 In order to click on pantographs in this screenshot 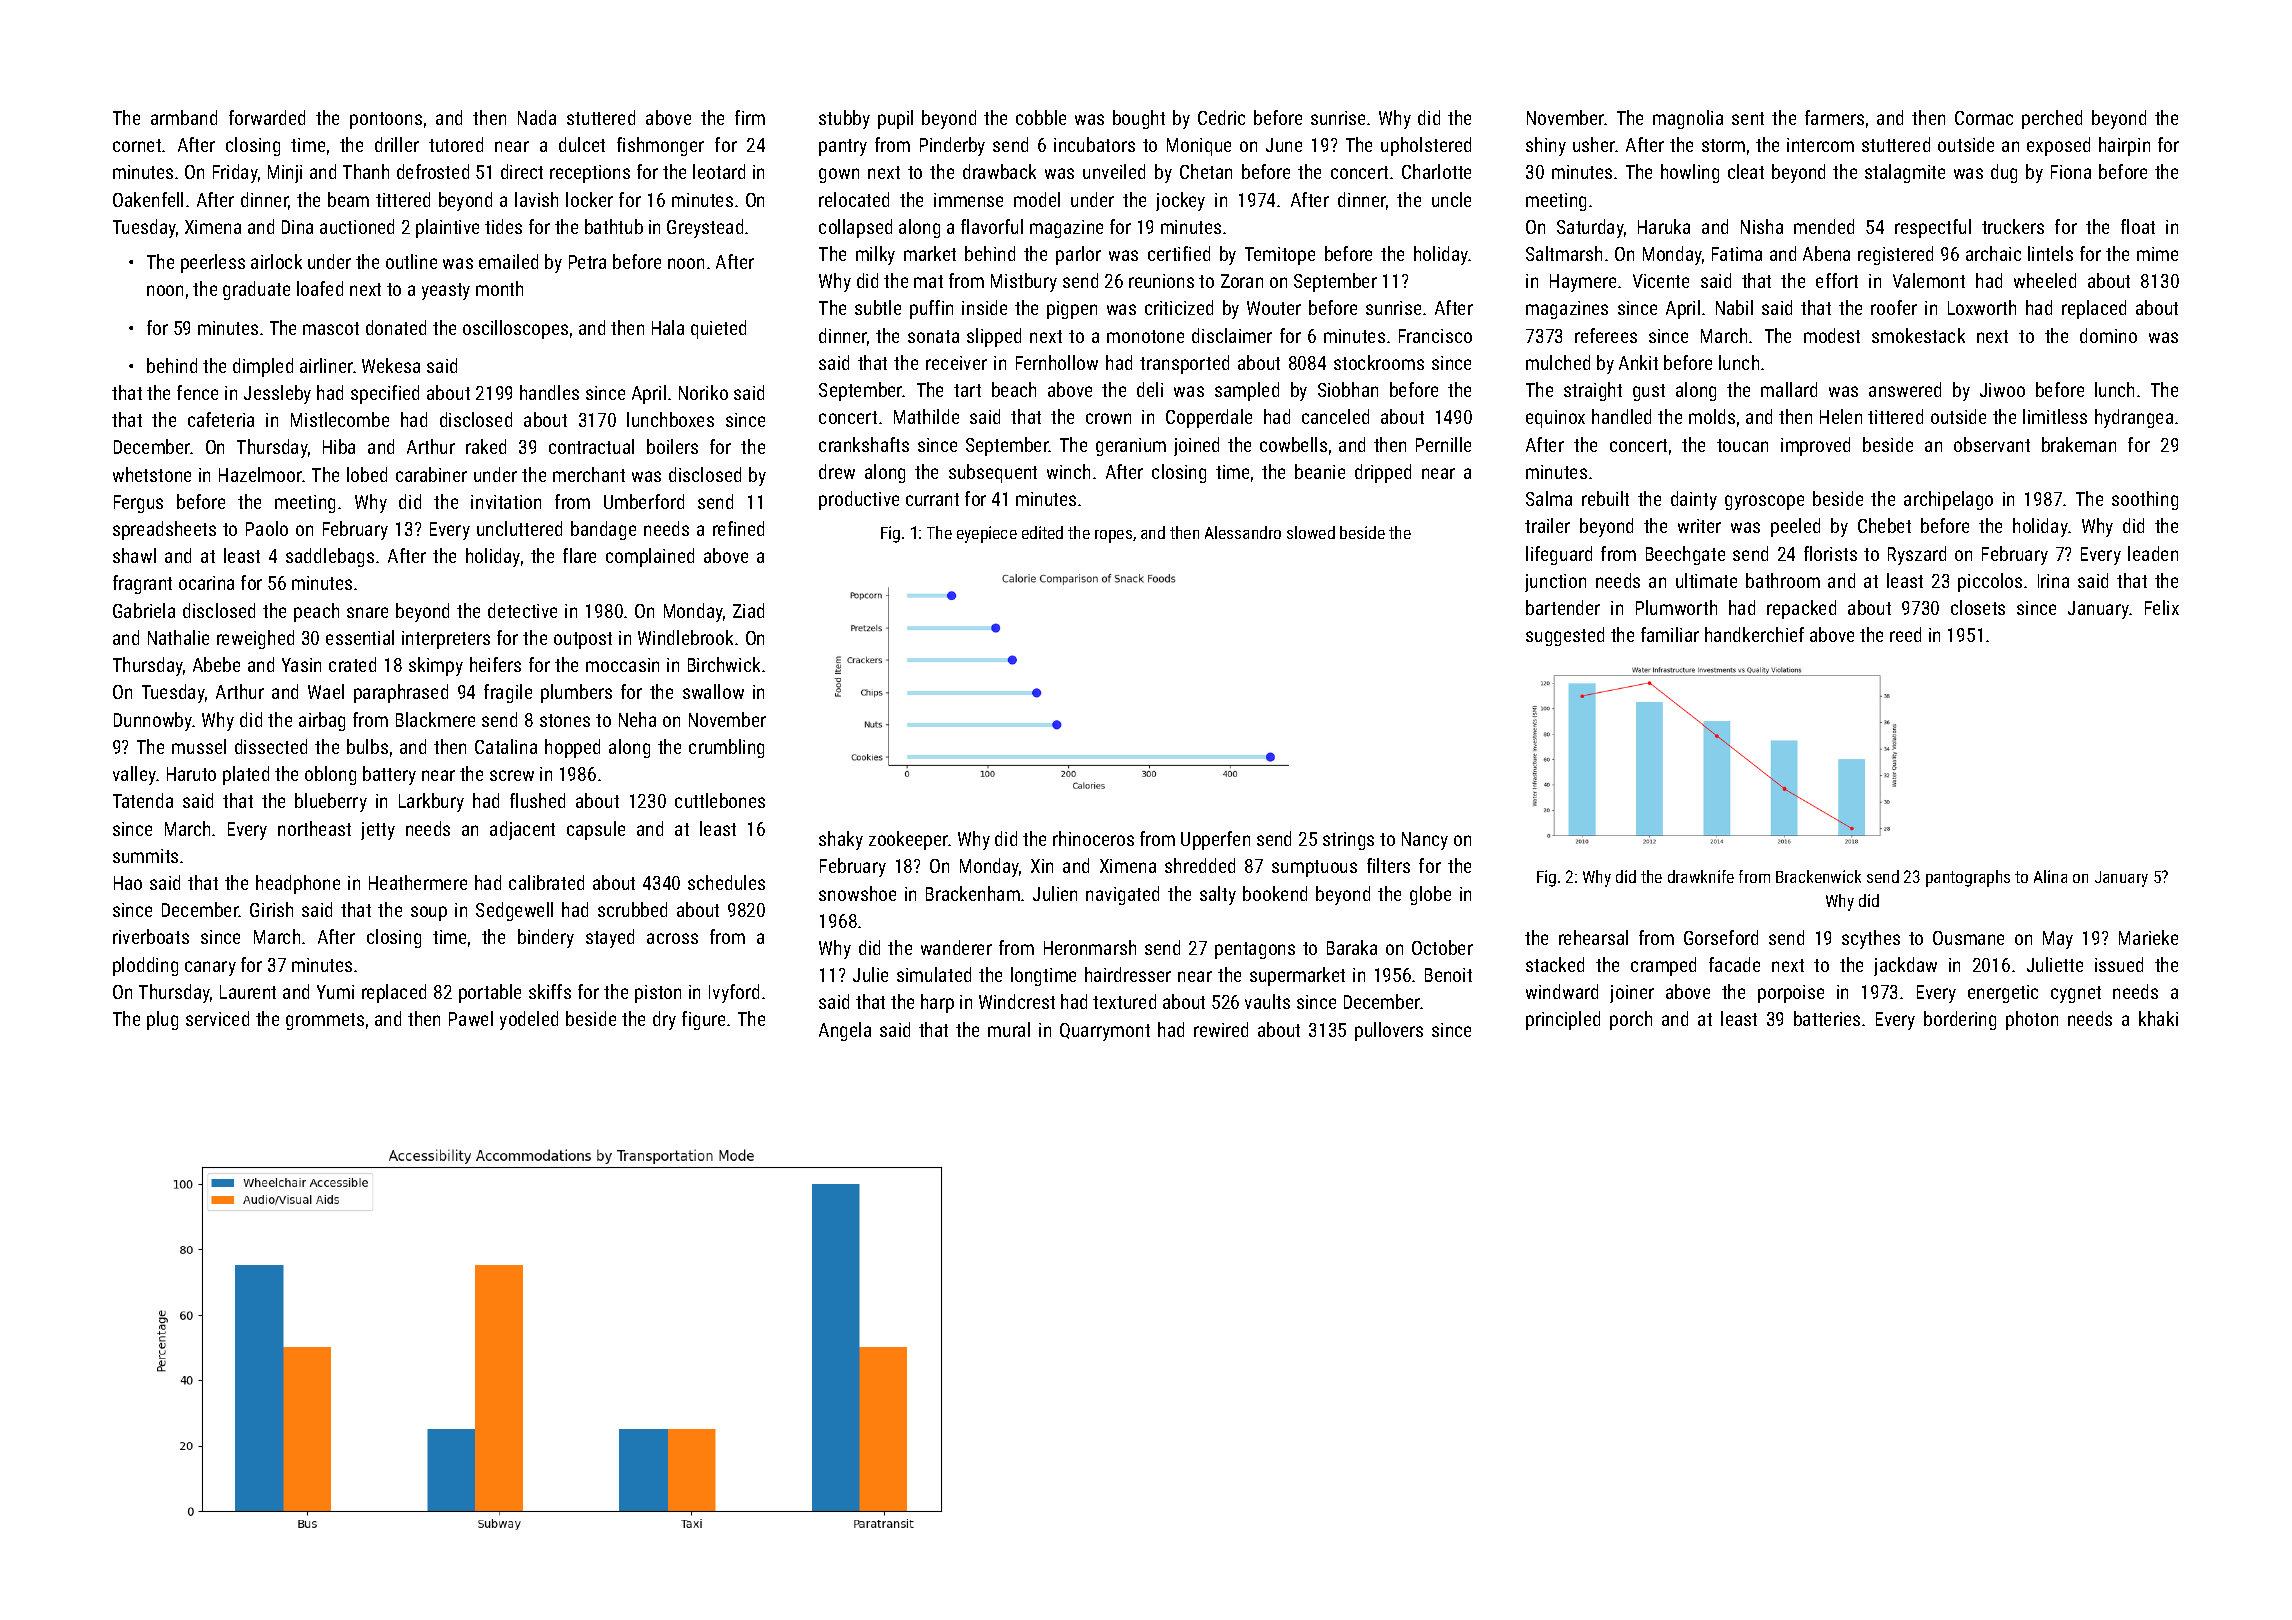, I will do `click(1968, 878)`.
